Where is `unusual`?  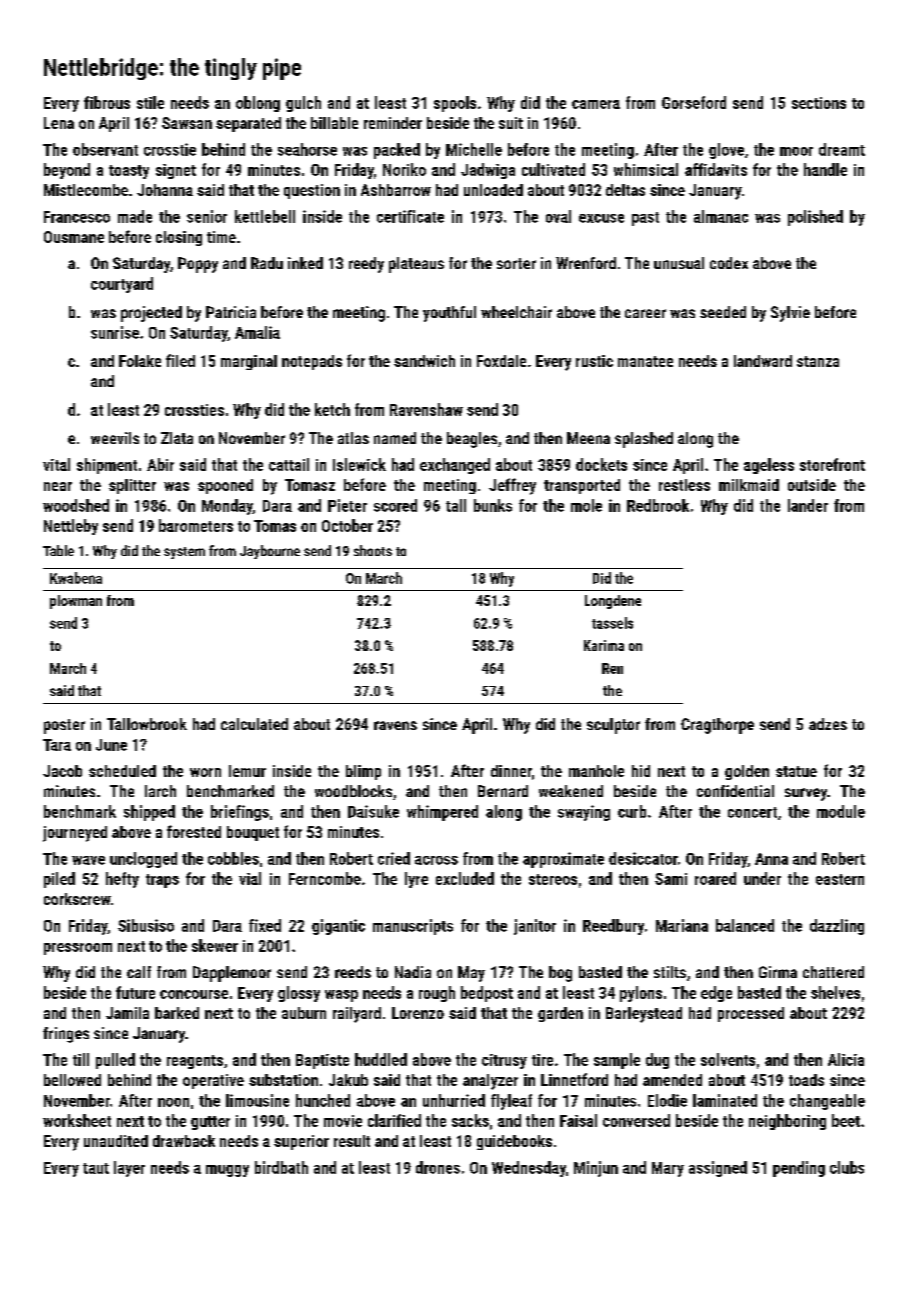 unusual is located at coordinates (679, 263).
